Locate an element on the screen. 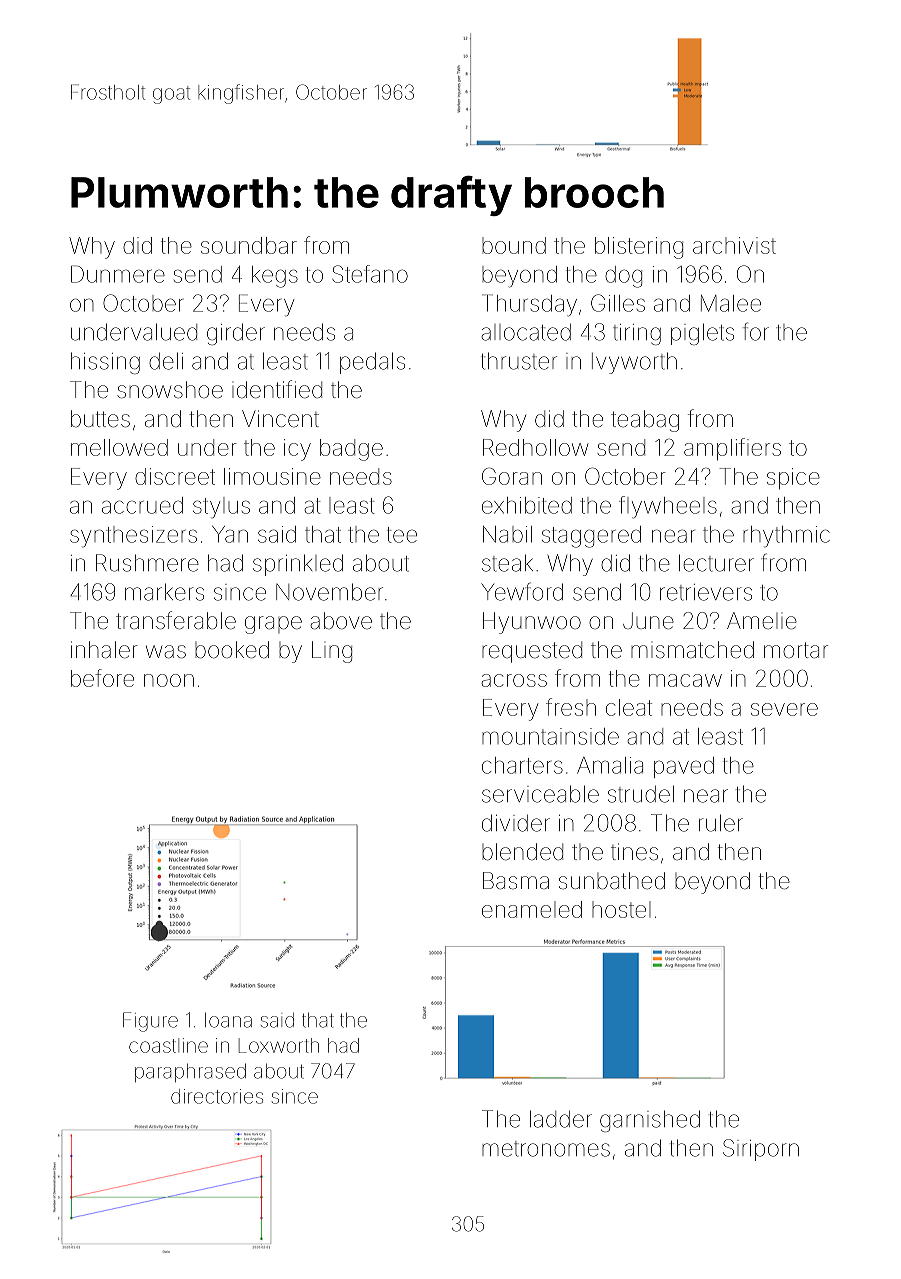  retrievers is located at coordinates (706, 592).
